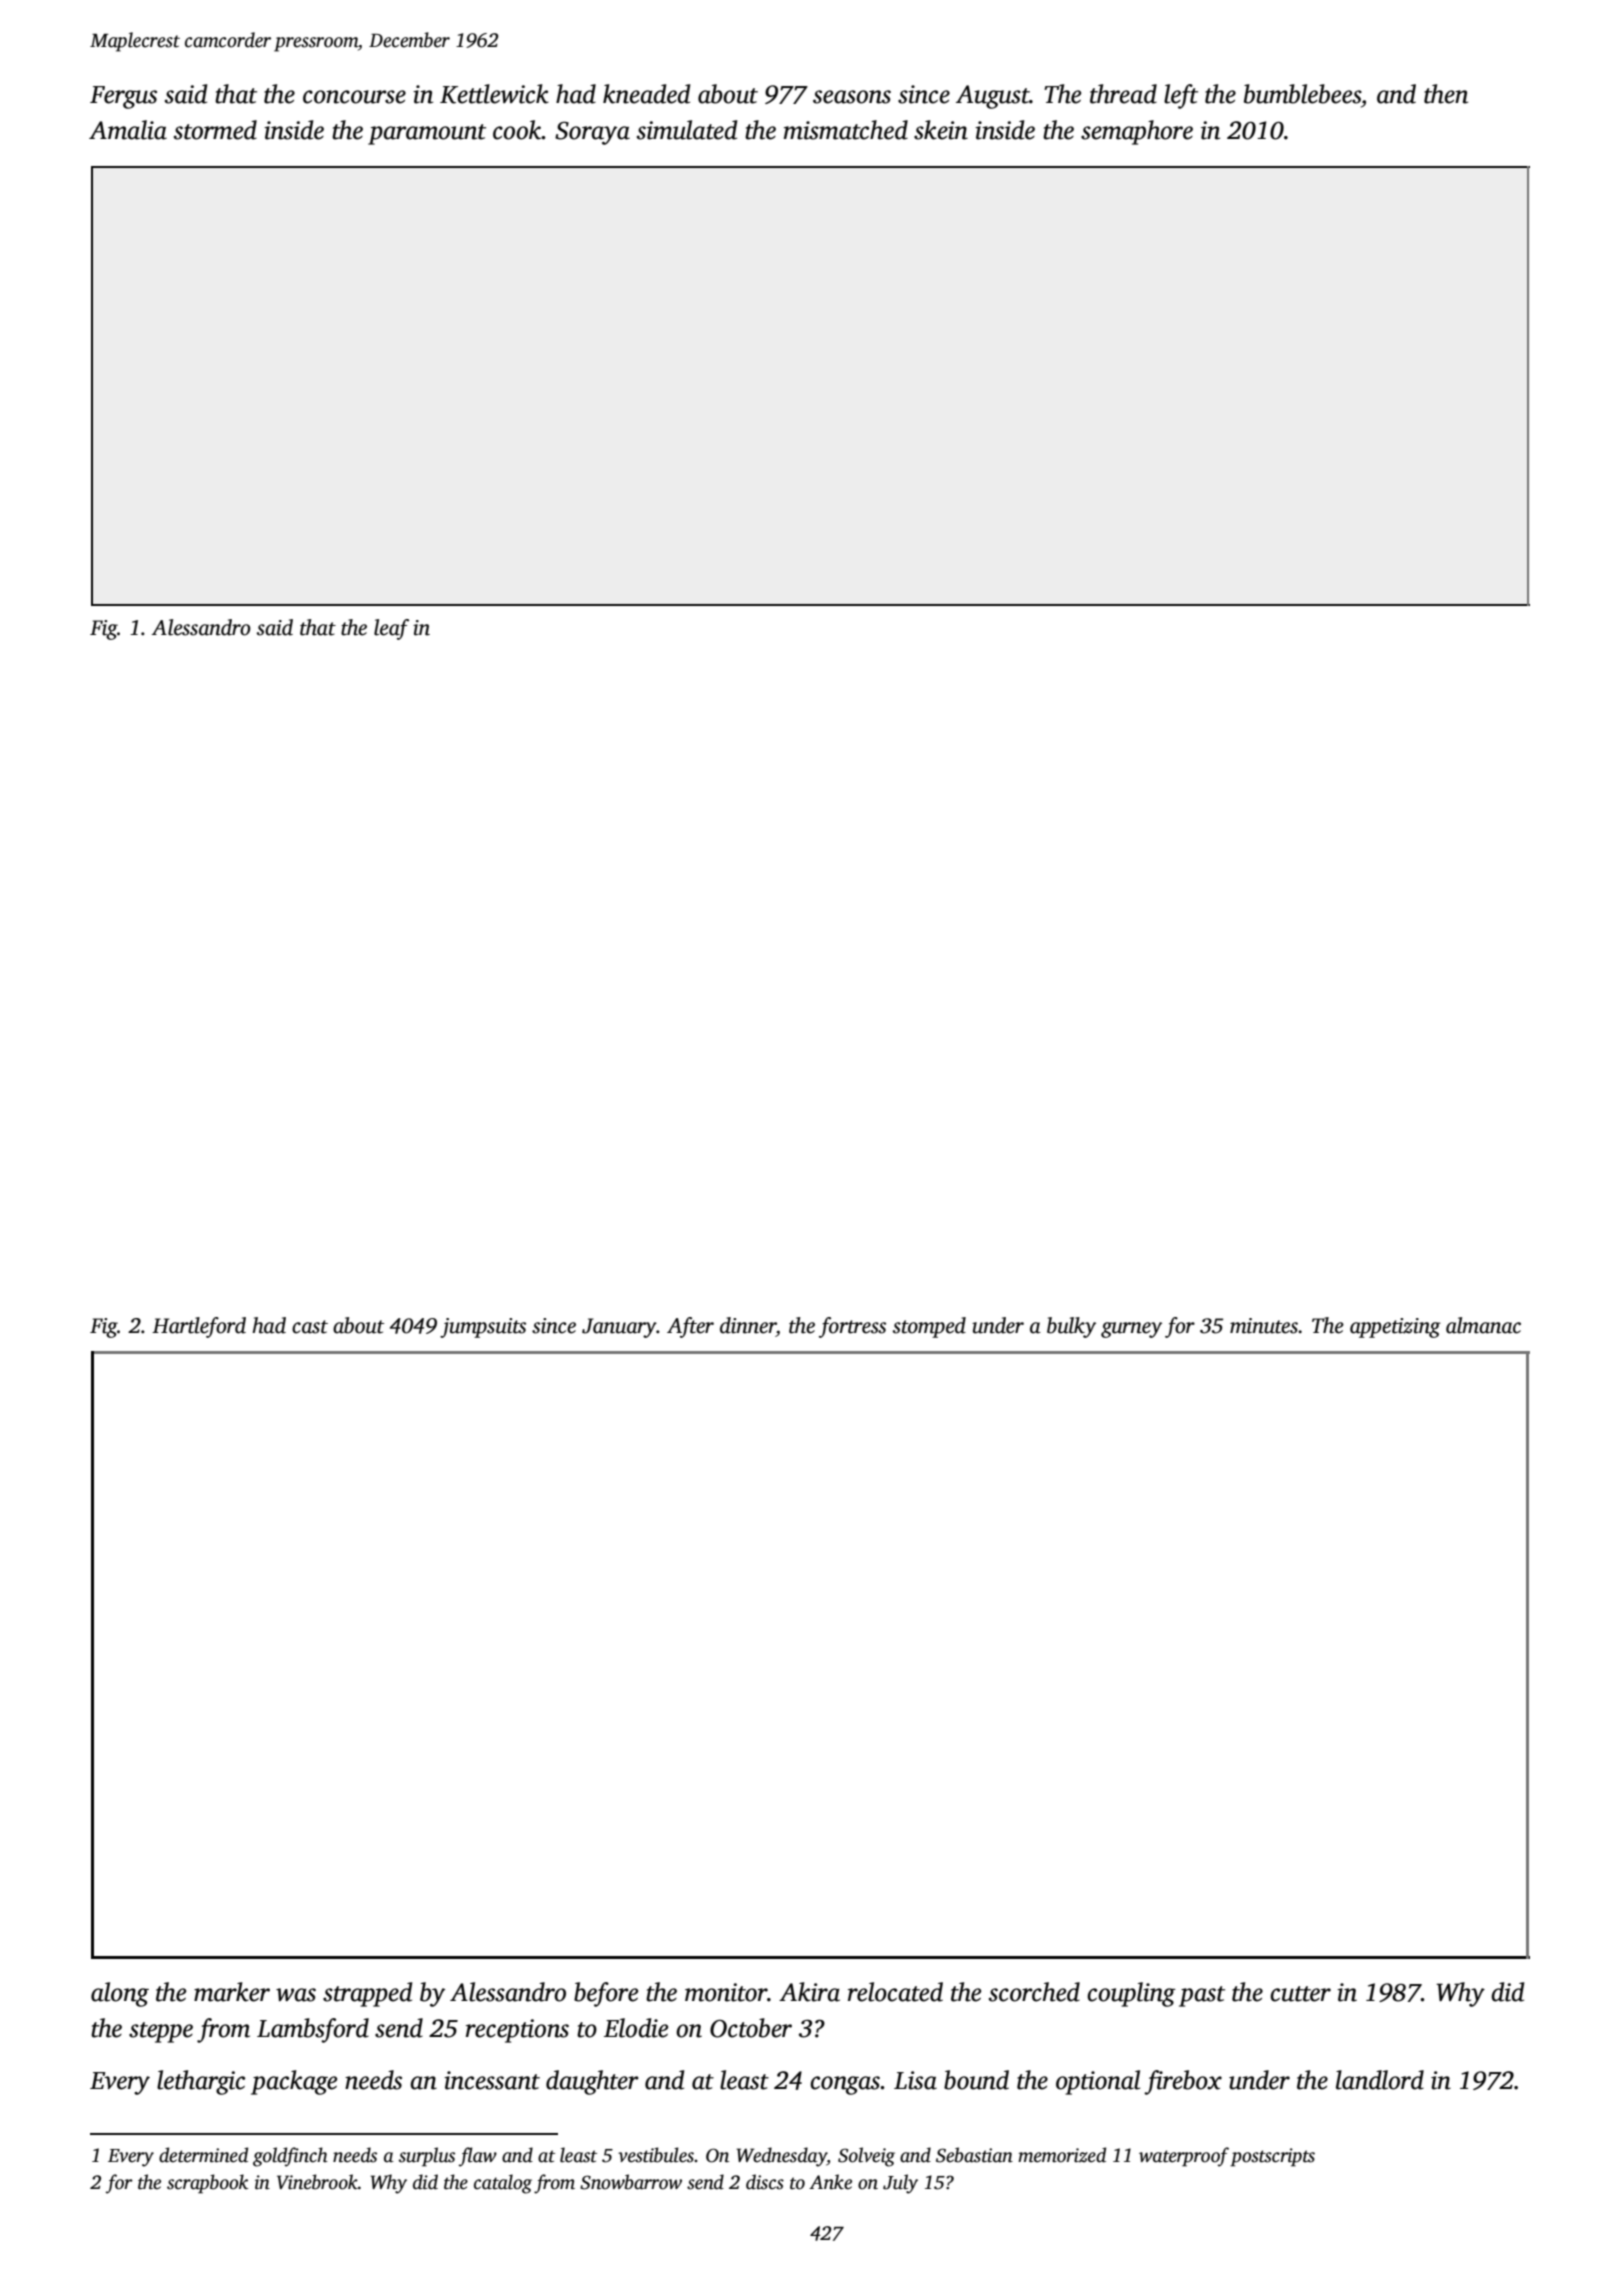  Describe the element at coordinates (1446, 94) in the document. I see `then` at that location.
